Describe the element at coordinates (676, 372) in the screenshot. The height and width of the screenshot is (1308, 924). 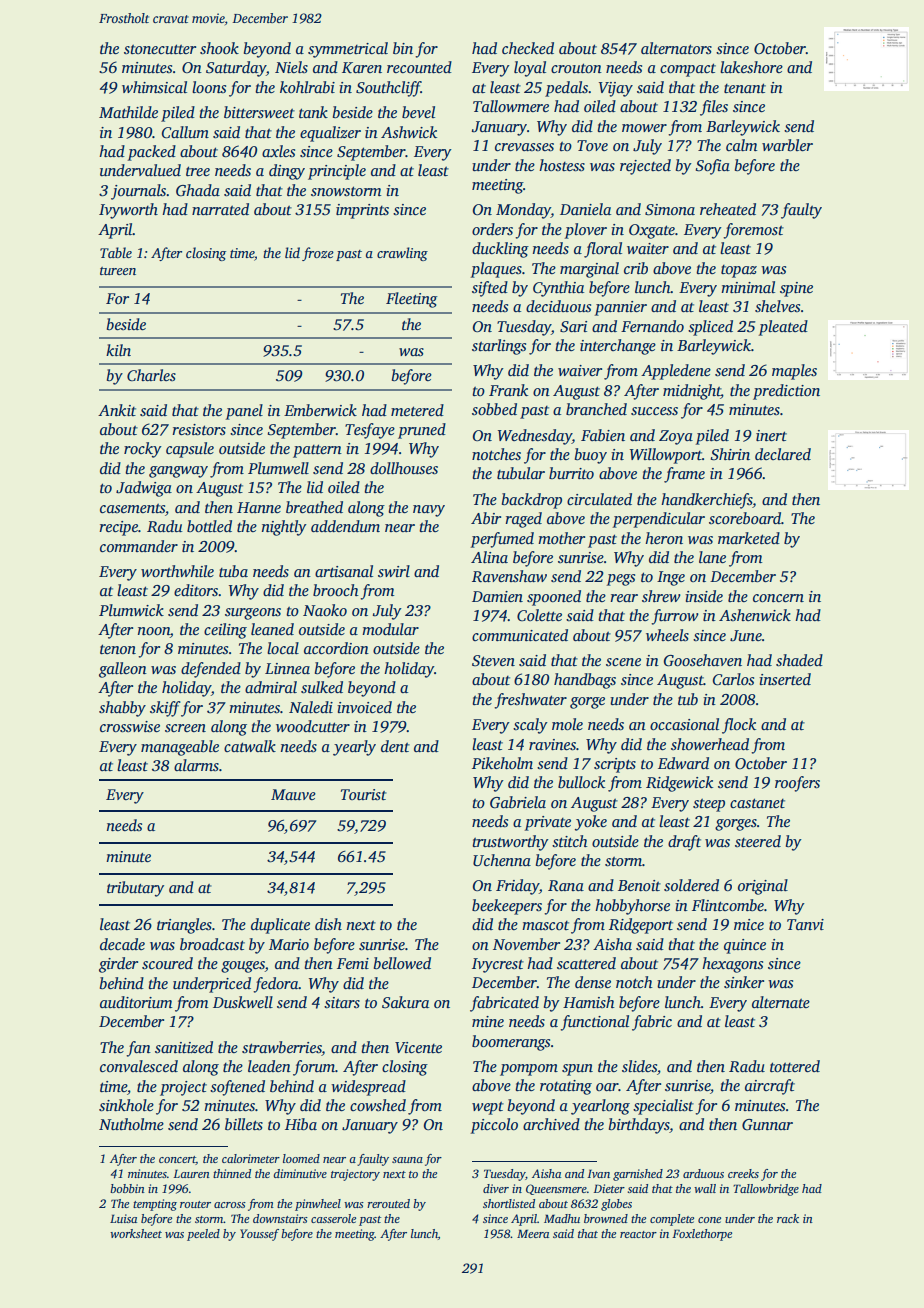
I see `Appledene` at that location.
